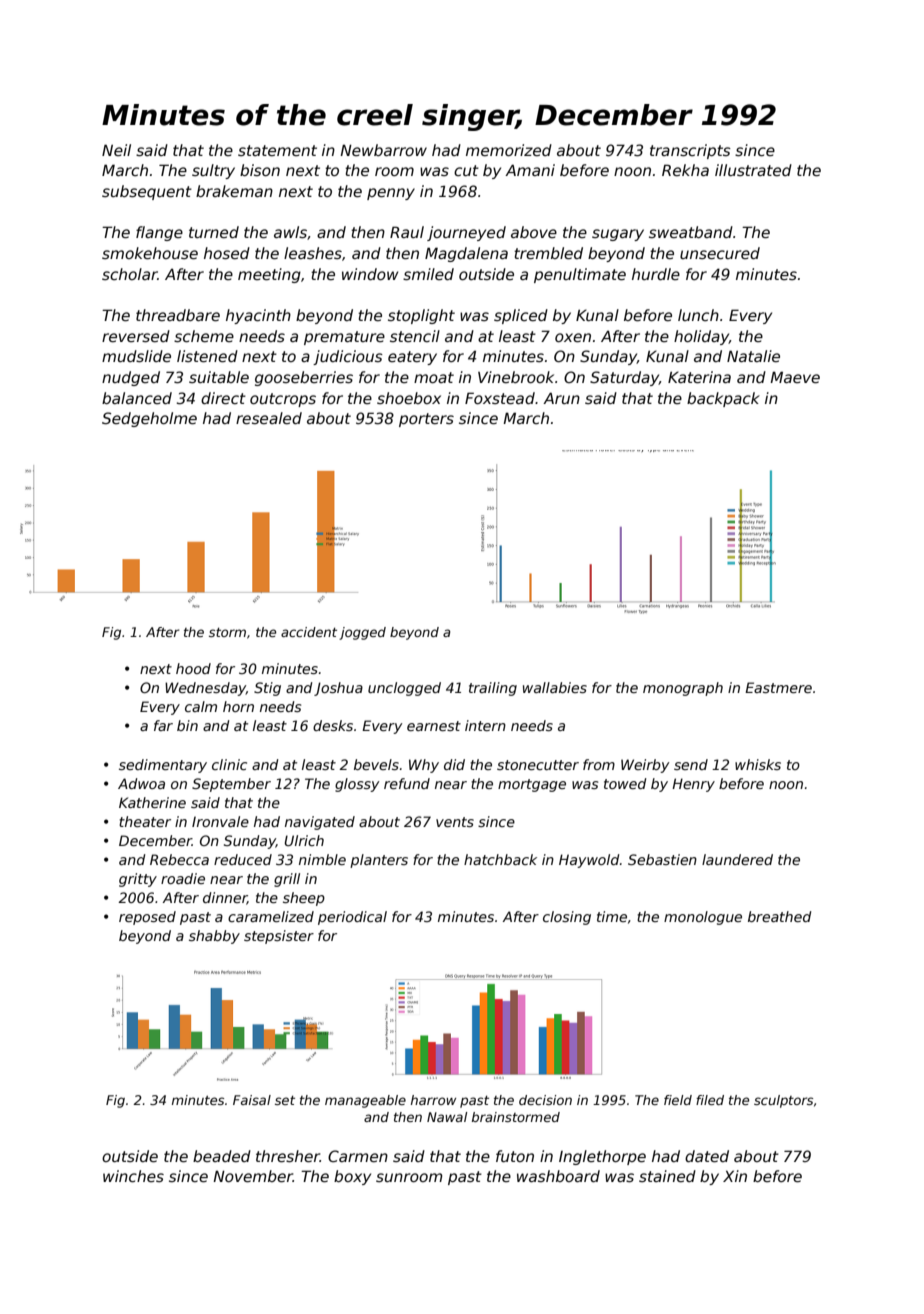  What do you see at coordinates (252, 1100) in the screenshot?
I see `Faisal` at bounding box center [252, 1100].
